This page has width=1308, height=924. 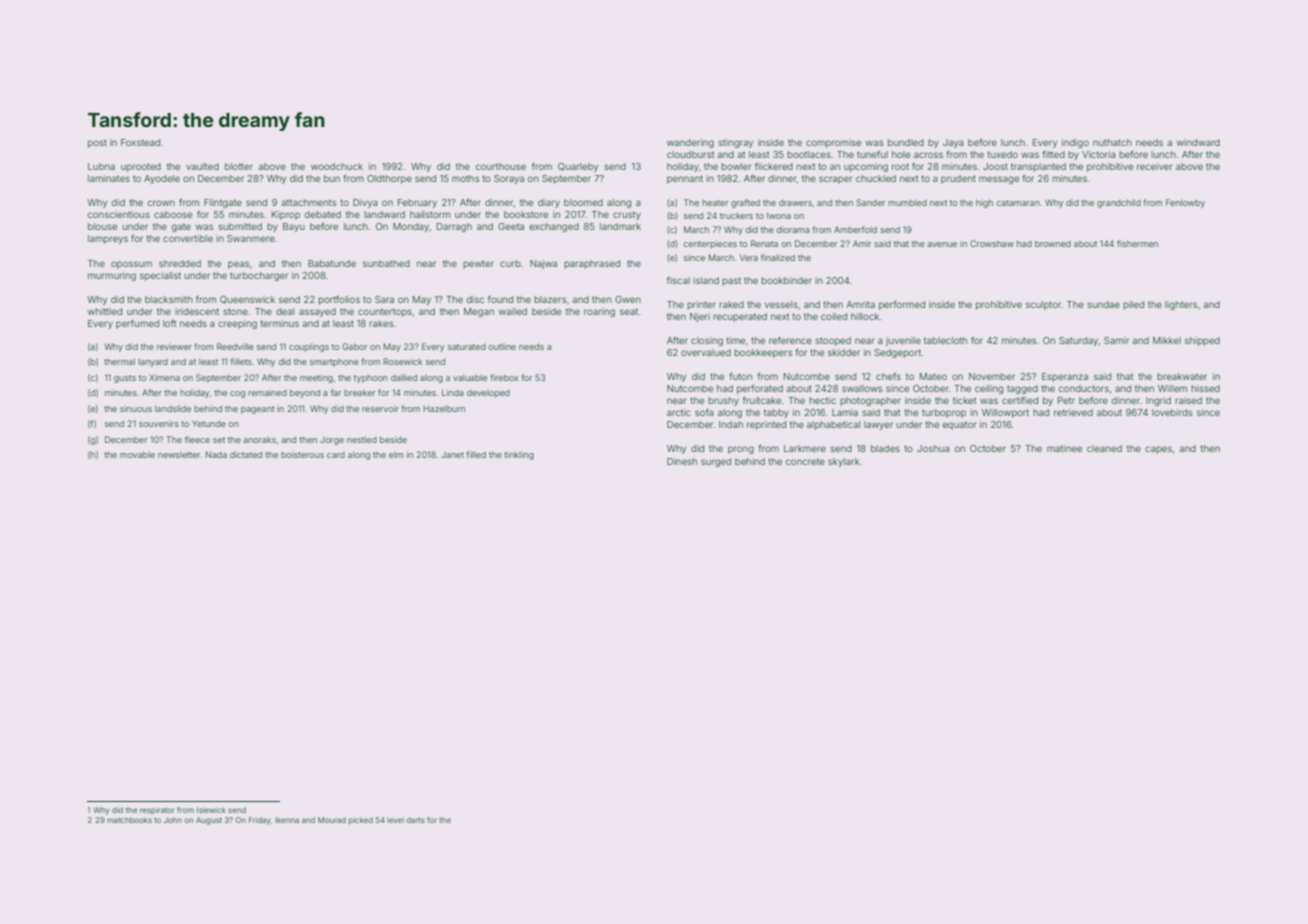 I want to click on windward, so click(x=1198, y=142).
